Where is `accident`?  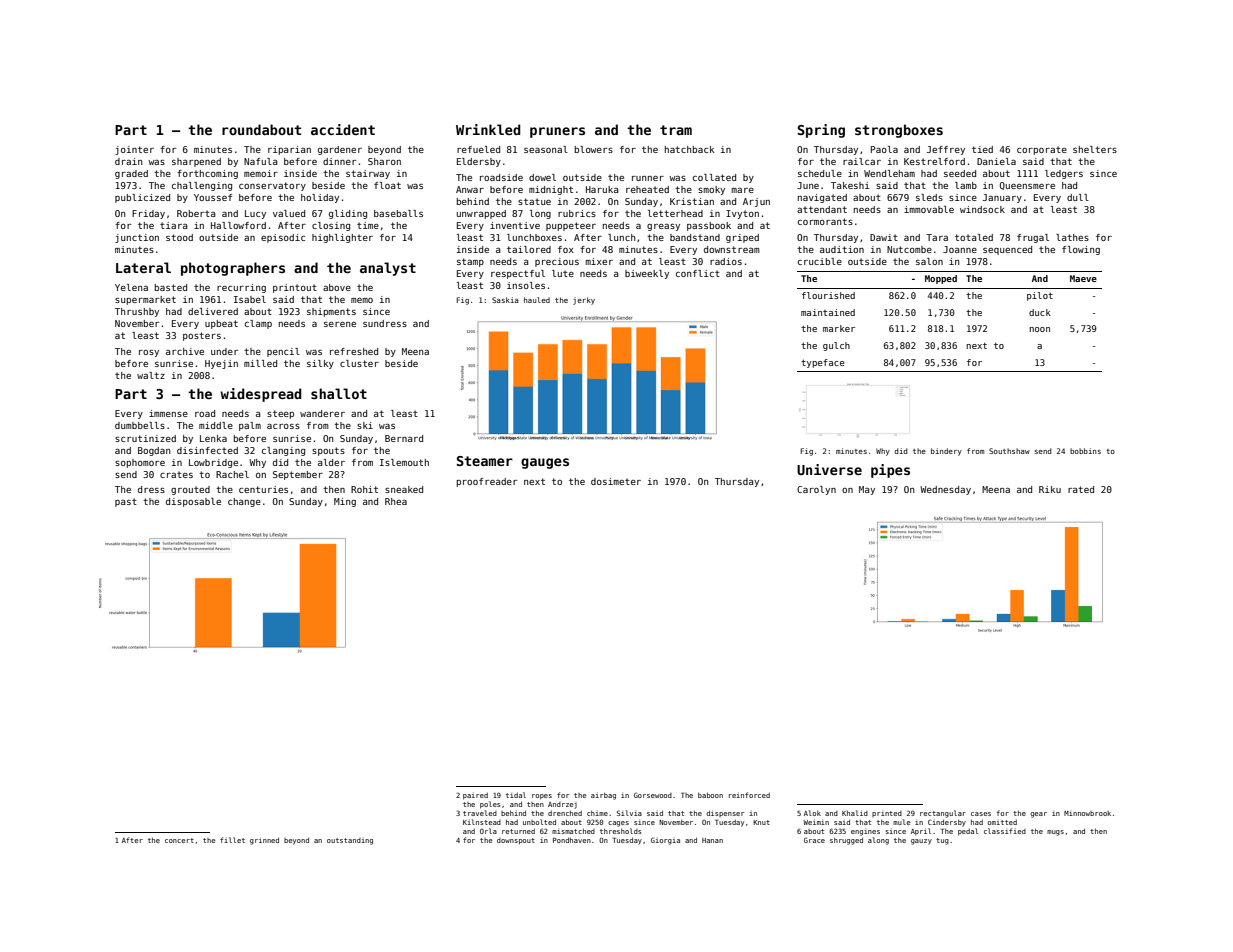
accident is located at coordinates (343, 129).
